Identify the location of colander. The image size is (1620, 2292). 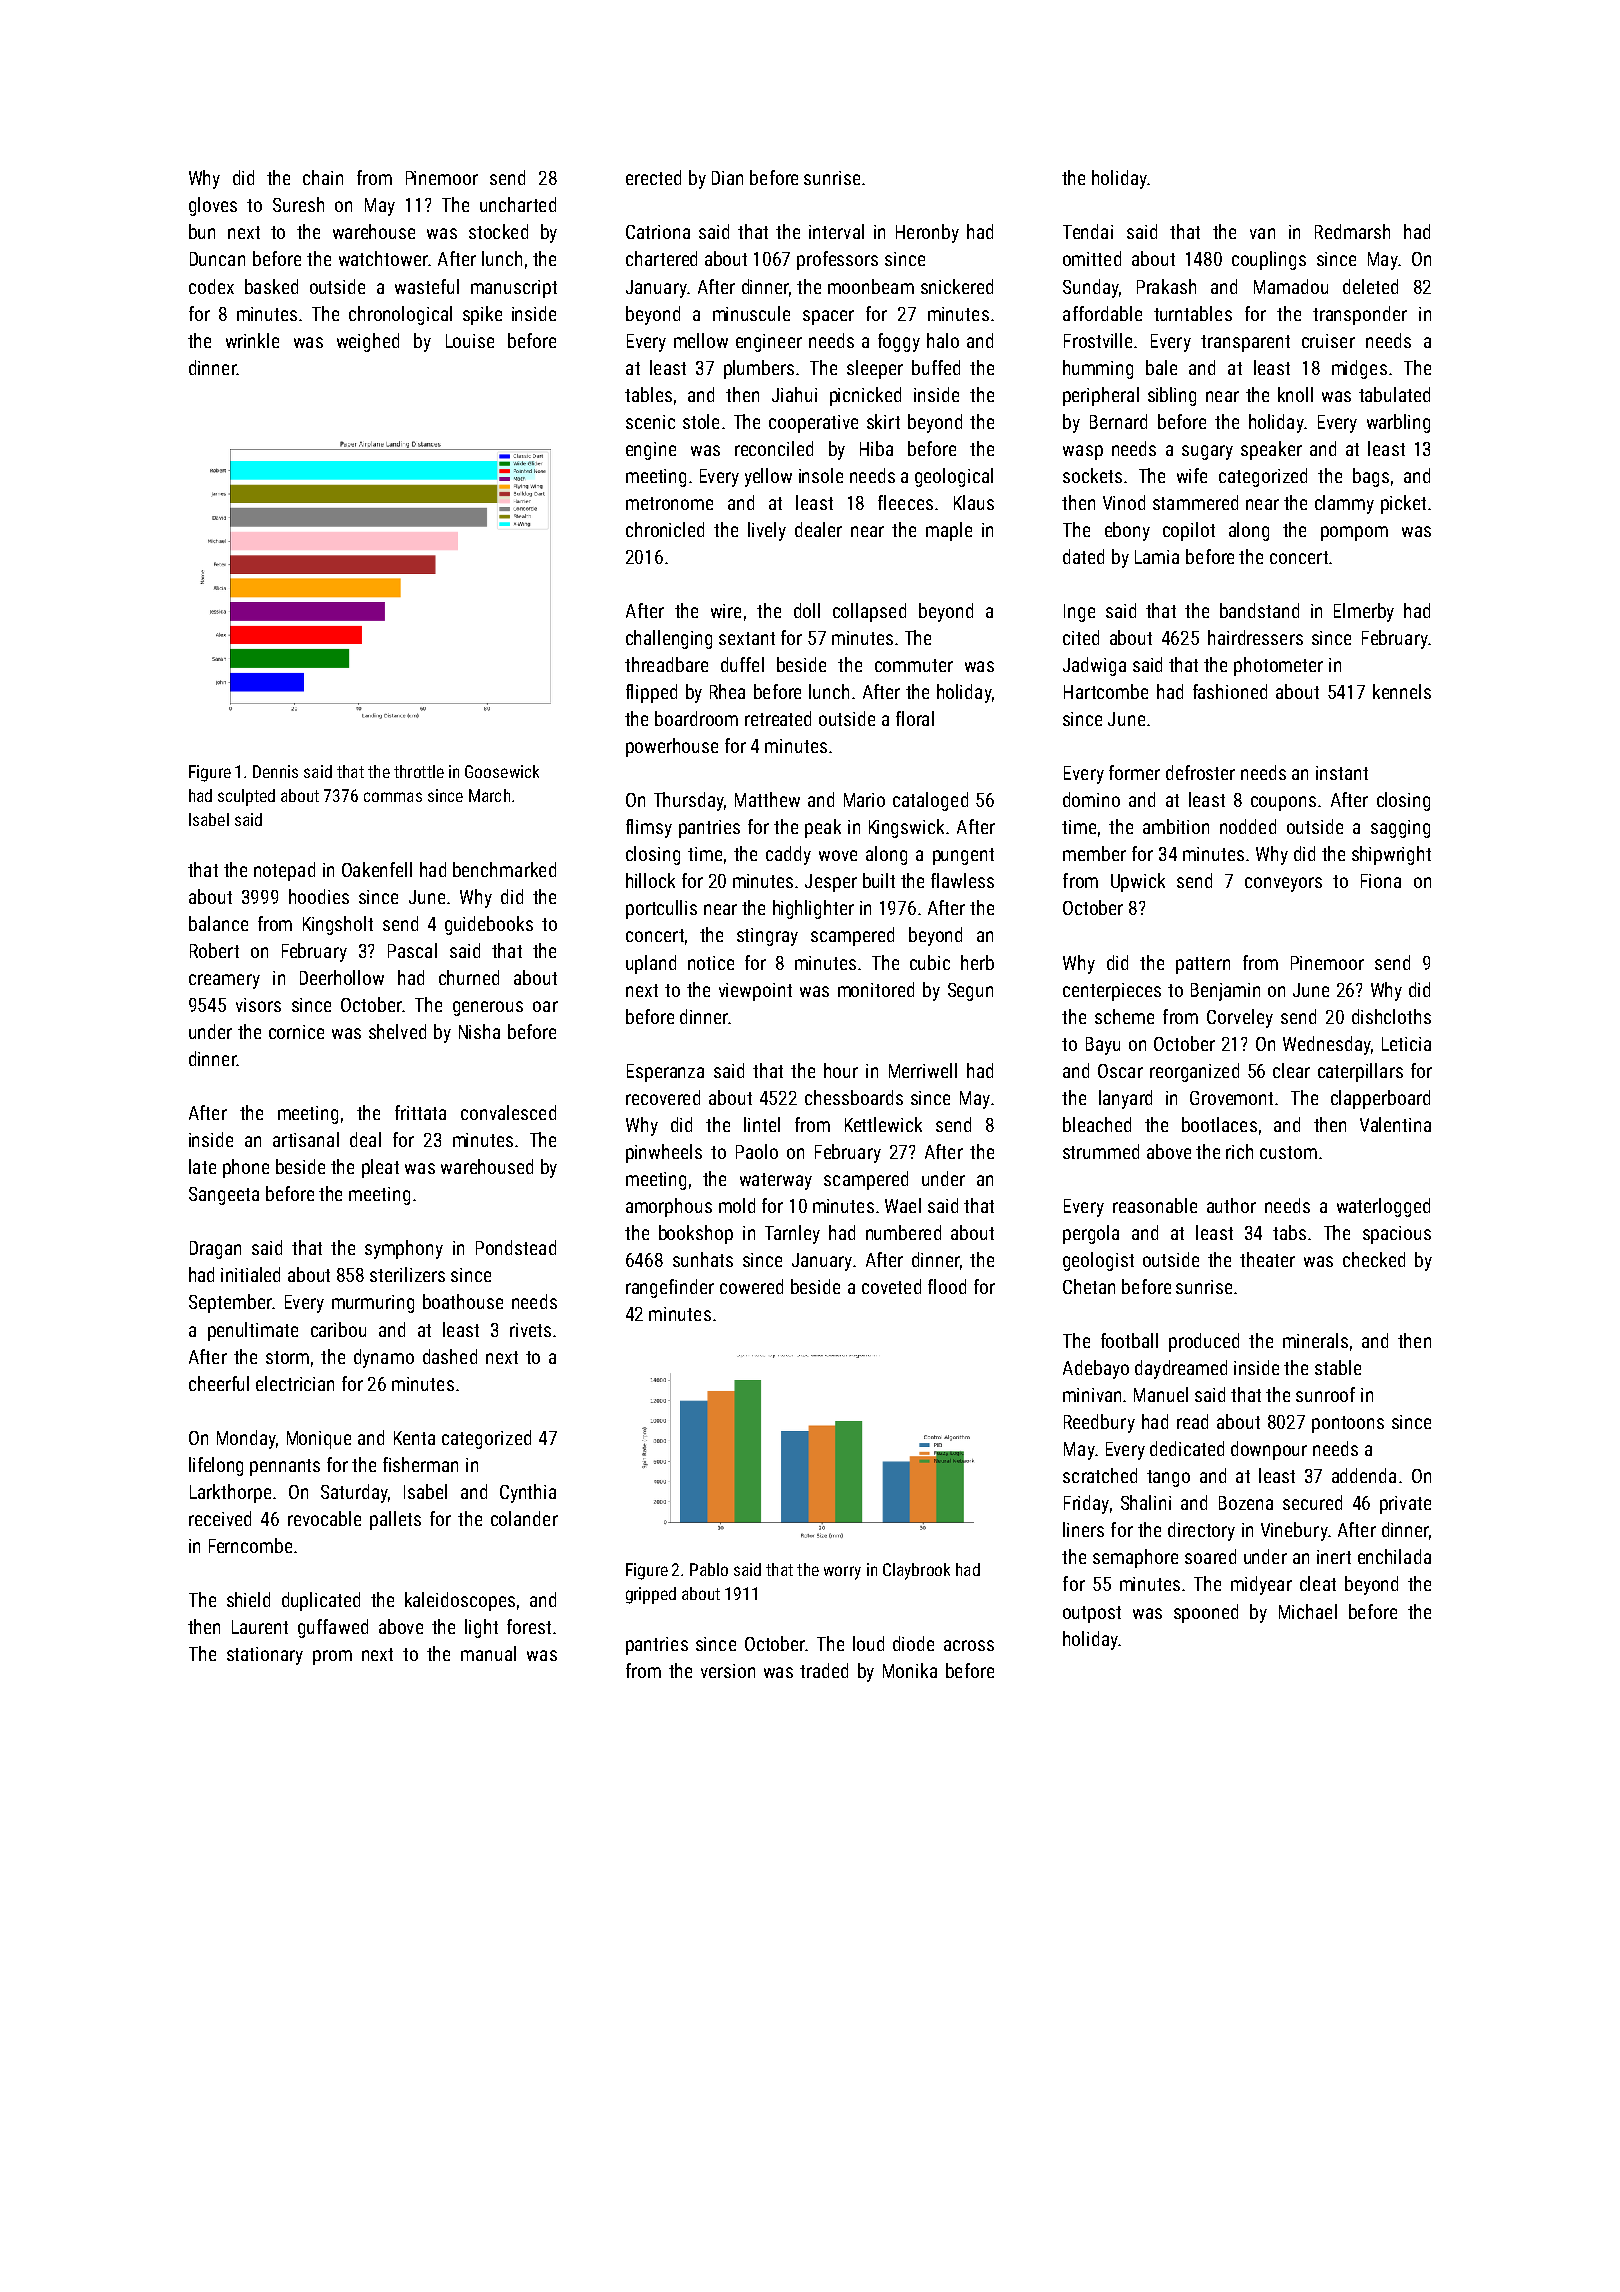
(524, 1518).
